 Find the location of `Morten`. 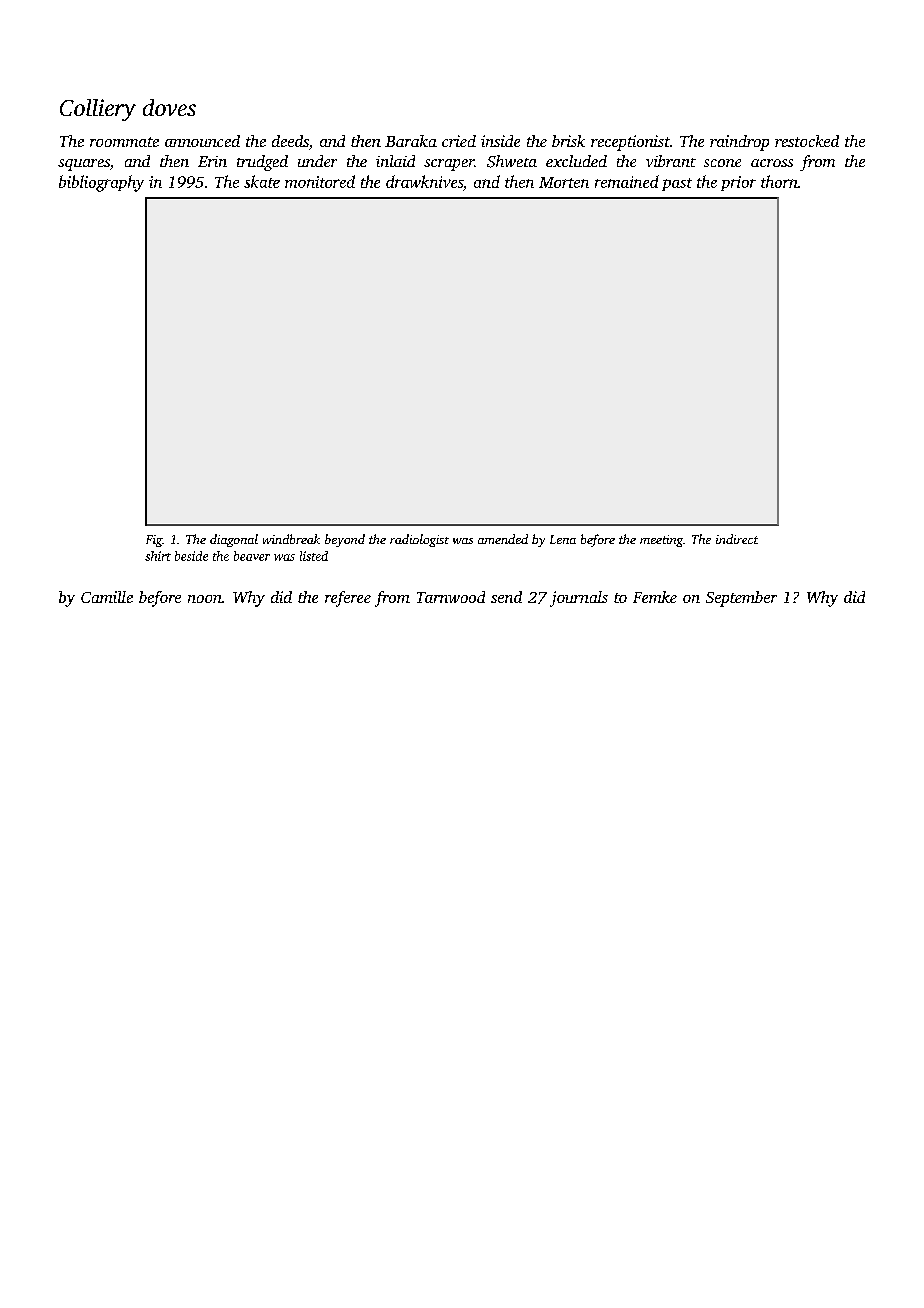

Morten is located at coordinates (564, 182).
